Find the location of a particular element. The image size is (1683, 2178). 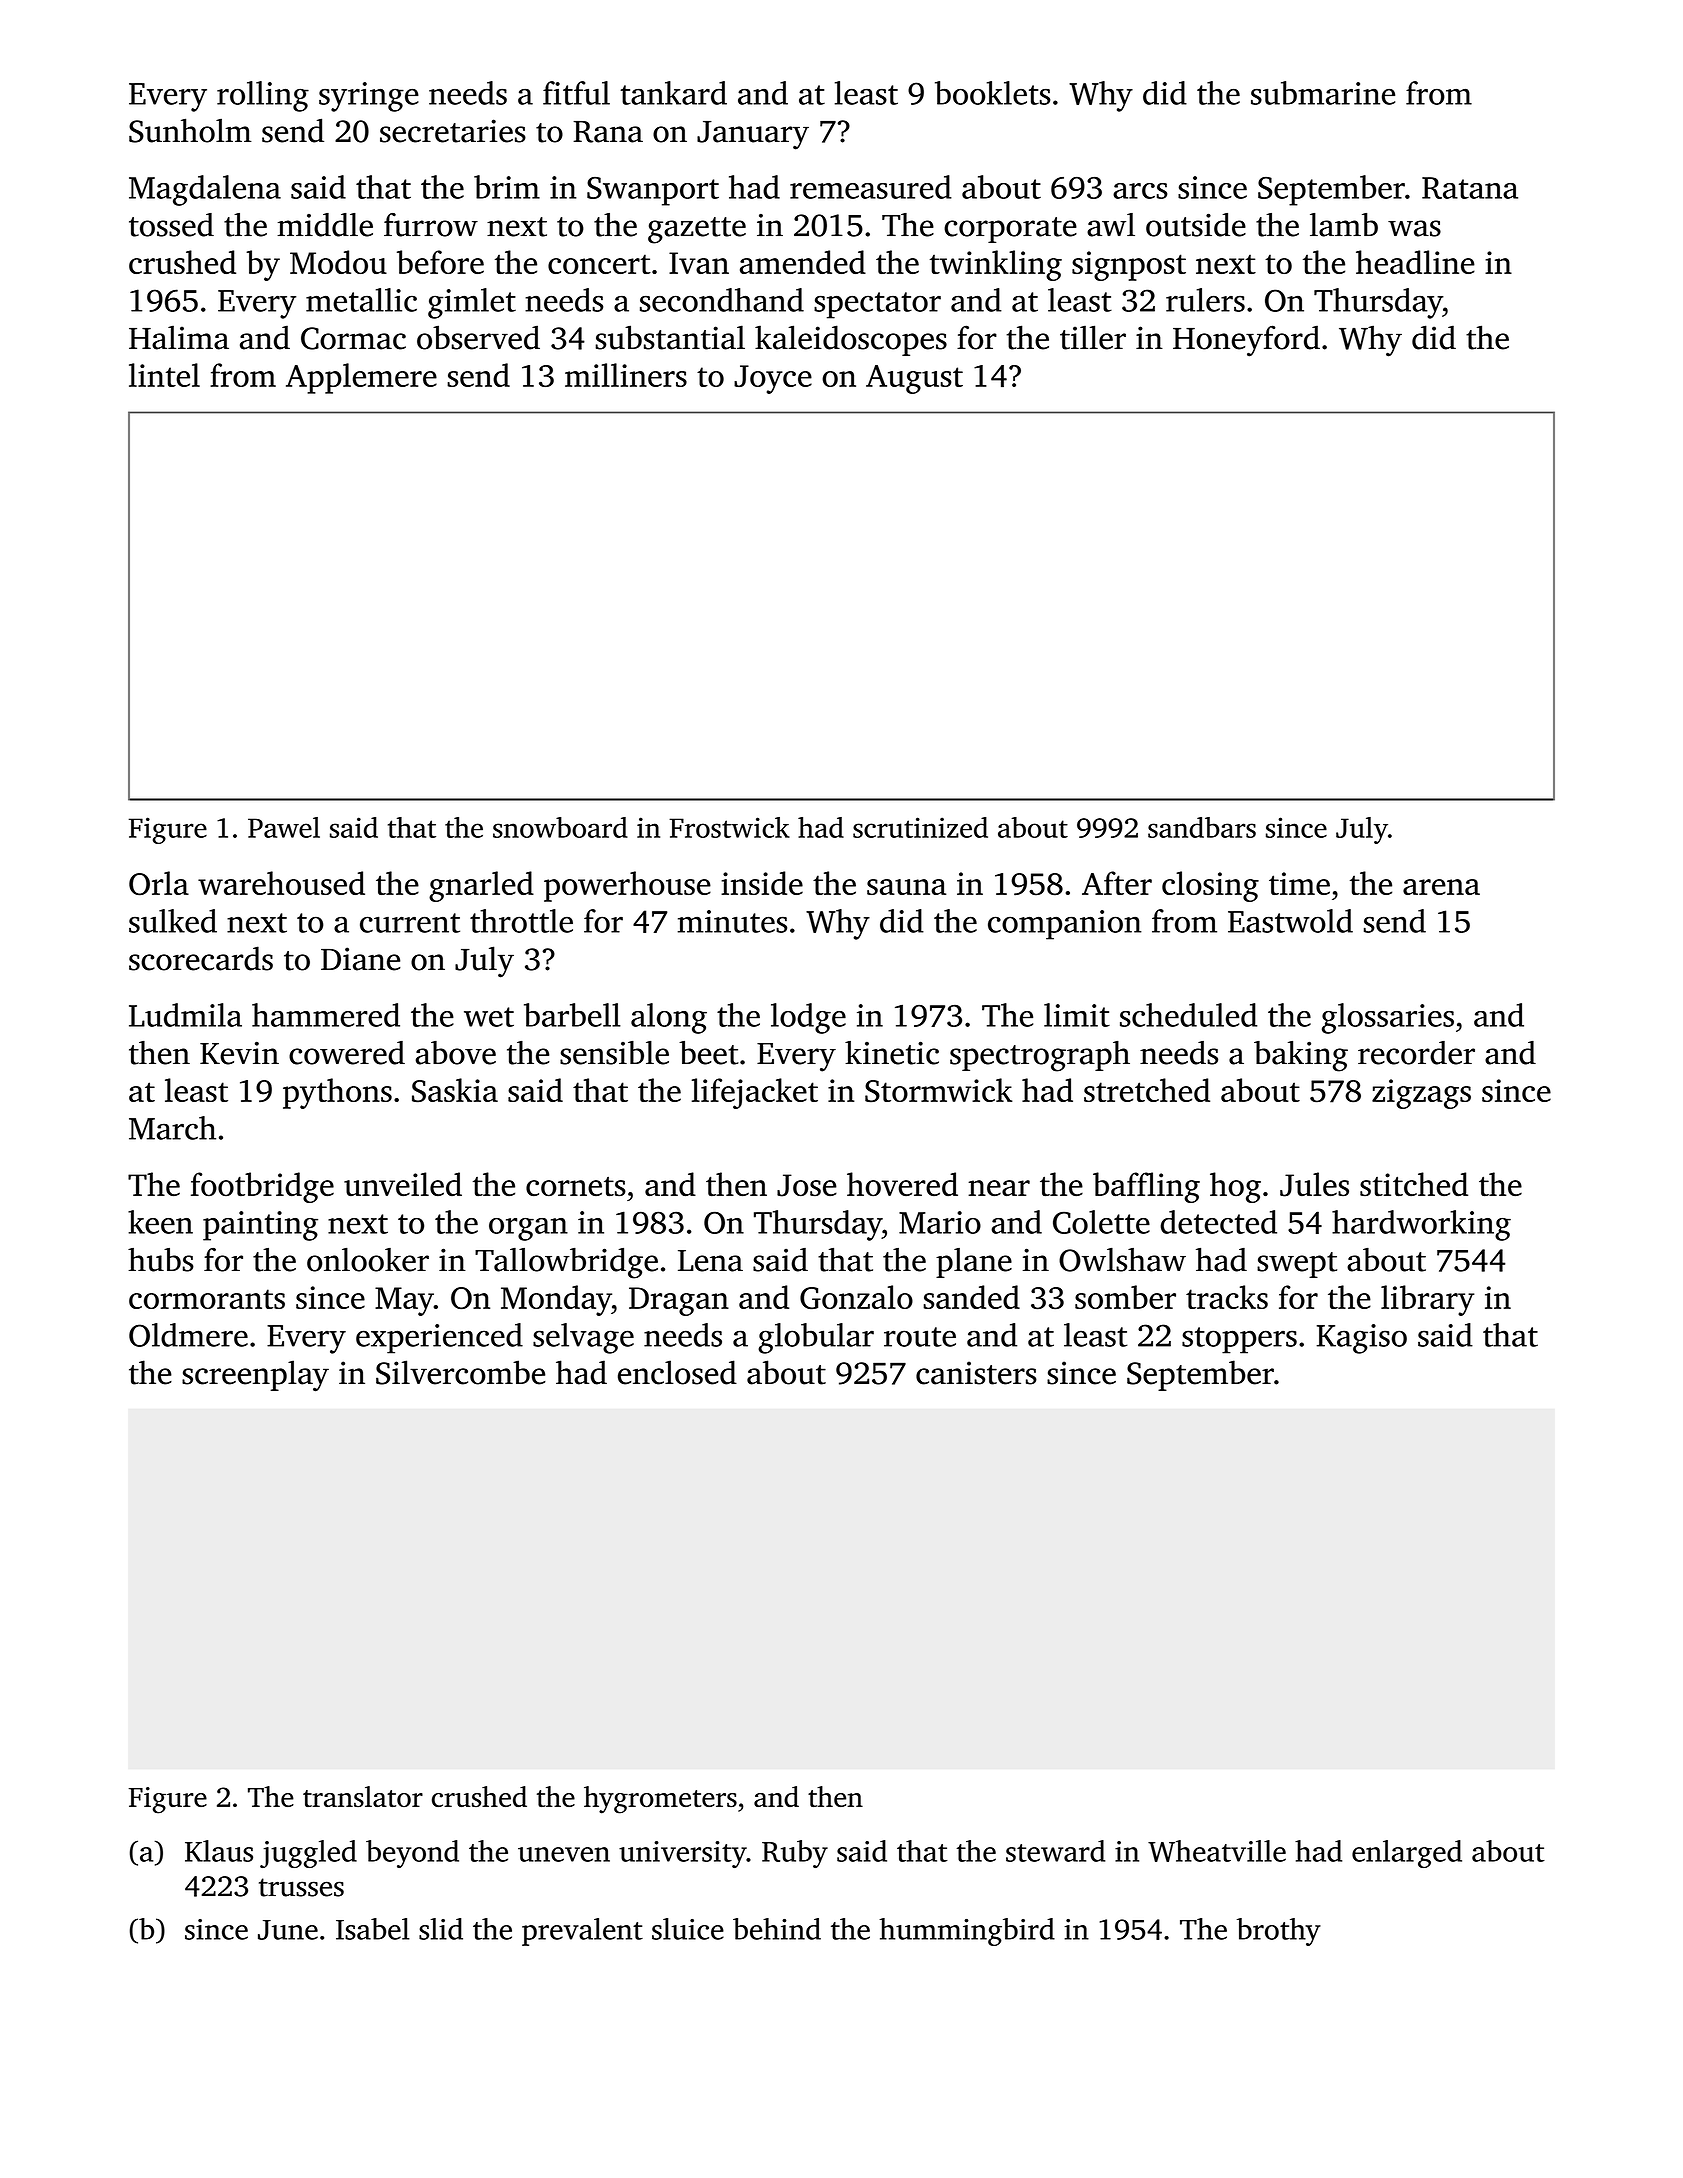

powerhouse is located at coordinates (627, 886).
